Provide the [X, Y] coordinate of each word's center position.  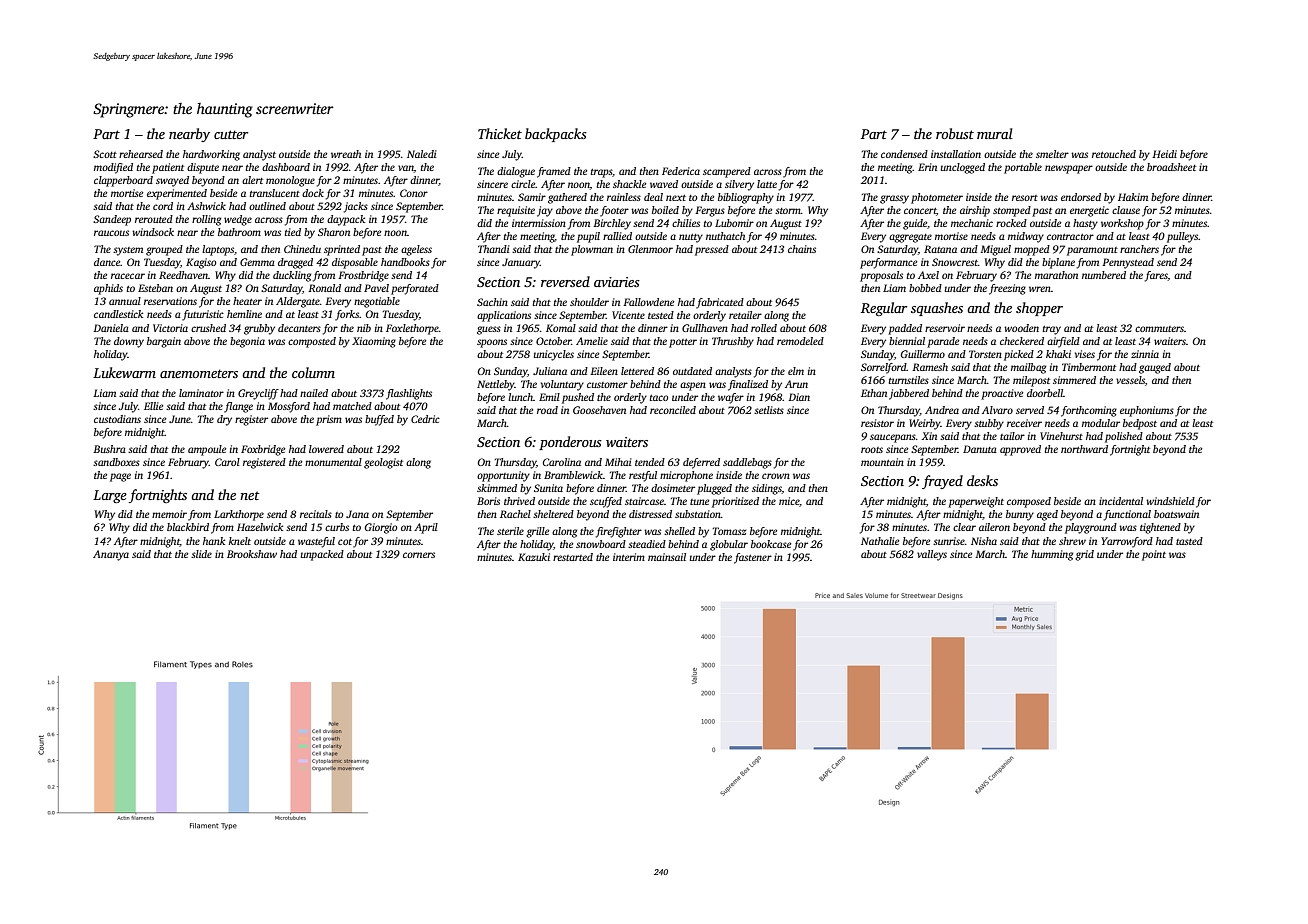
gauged [1155, 368]
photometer [937, 198]
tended [650, 462]
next [676, 198]
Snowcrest [955, 262]
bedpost [1140, 424]
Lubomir [734, 223]
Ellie [153, 406]
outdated [692, 371]
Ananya [111, 555]
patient [168, 168]
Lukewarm [124, 372]
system [128, 251]
